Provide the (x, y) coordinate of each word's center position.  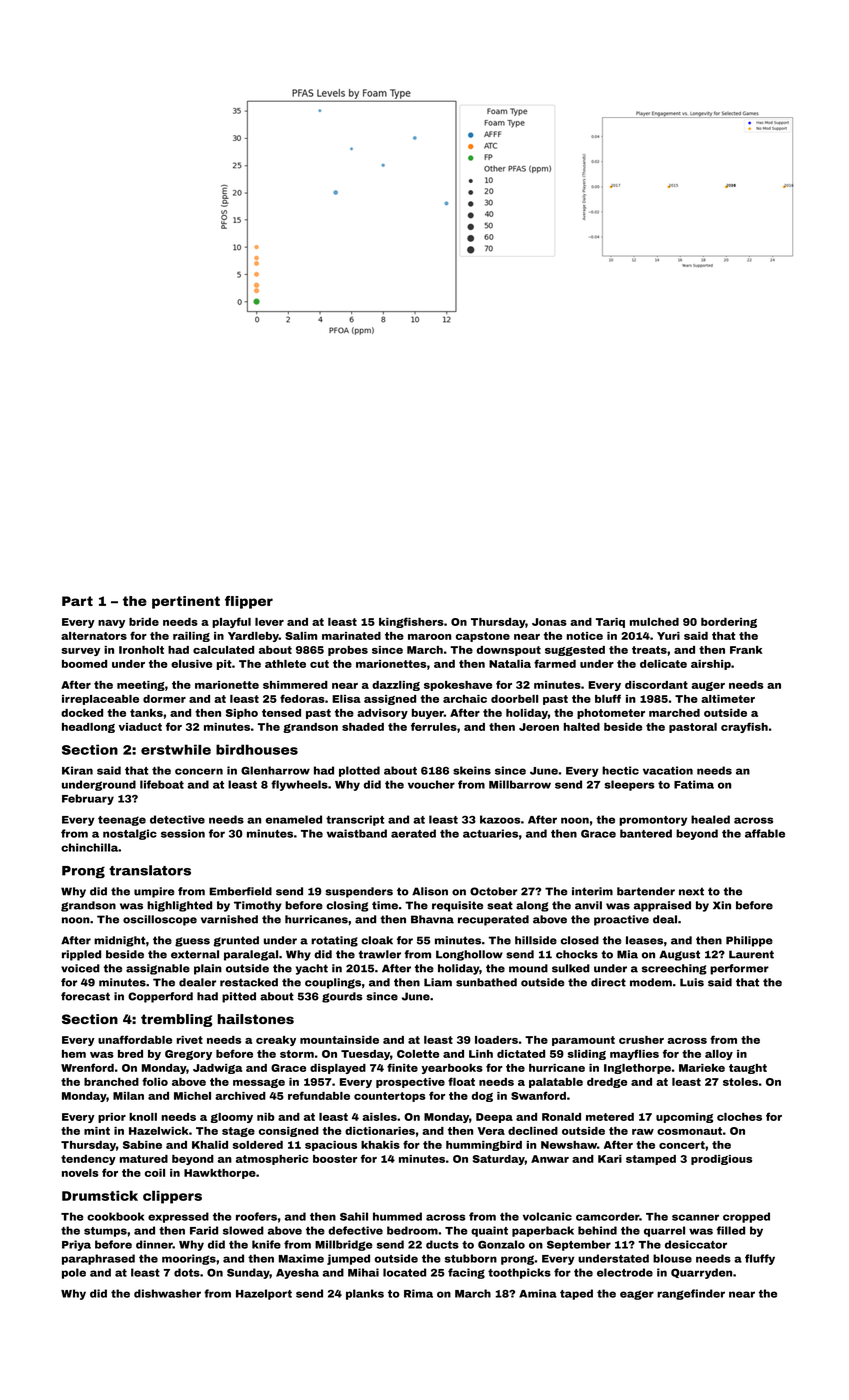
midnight (120, 941)
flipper (249, 602)
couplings (333, 983)
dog (482, 1097)
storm (297, 1054)
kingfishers (411, 622)
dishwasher (167, 1293)
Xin (722, 905)
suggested (575, 651)
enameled (294, 819)
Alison (430, 891)
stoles (740, 1082)
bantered (646, 833)
